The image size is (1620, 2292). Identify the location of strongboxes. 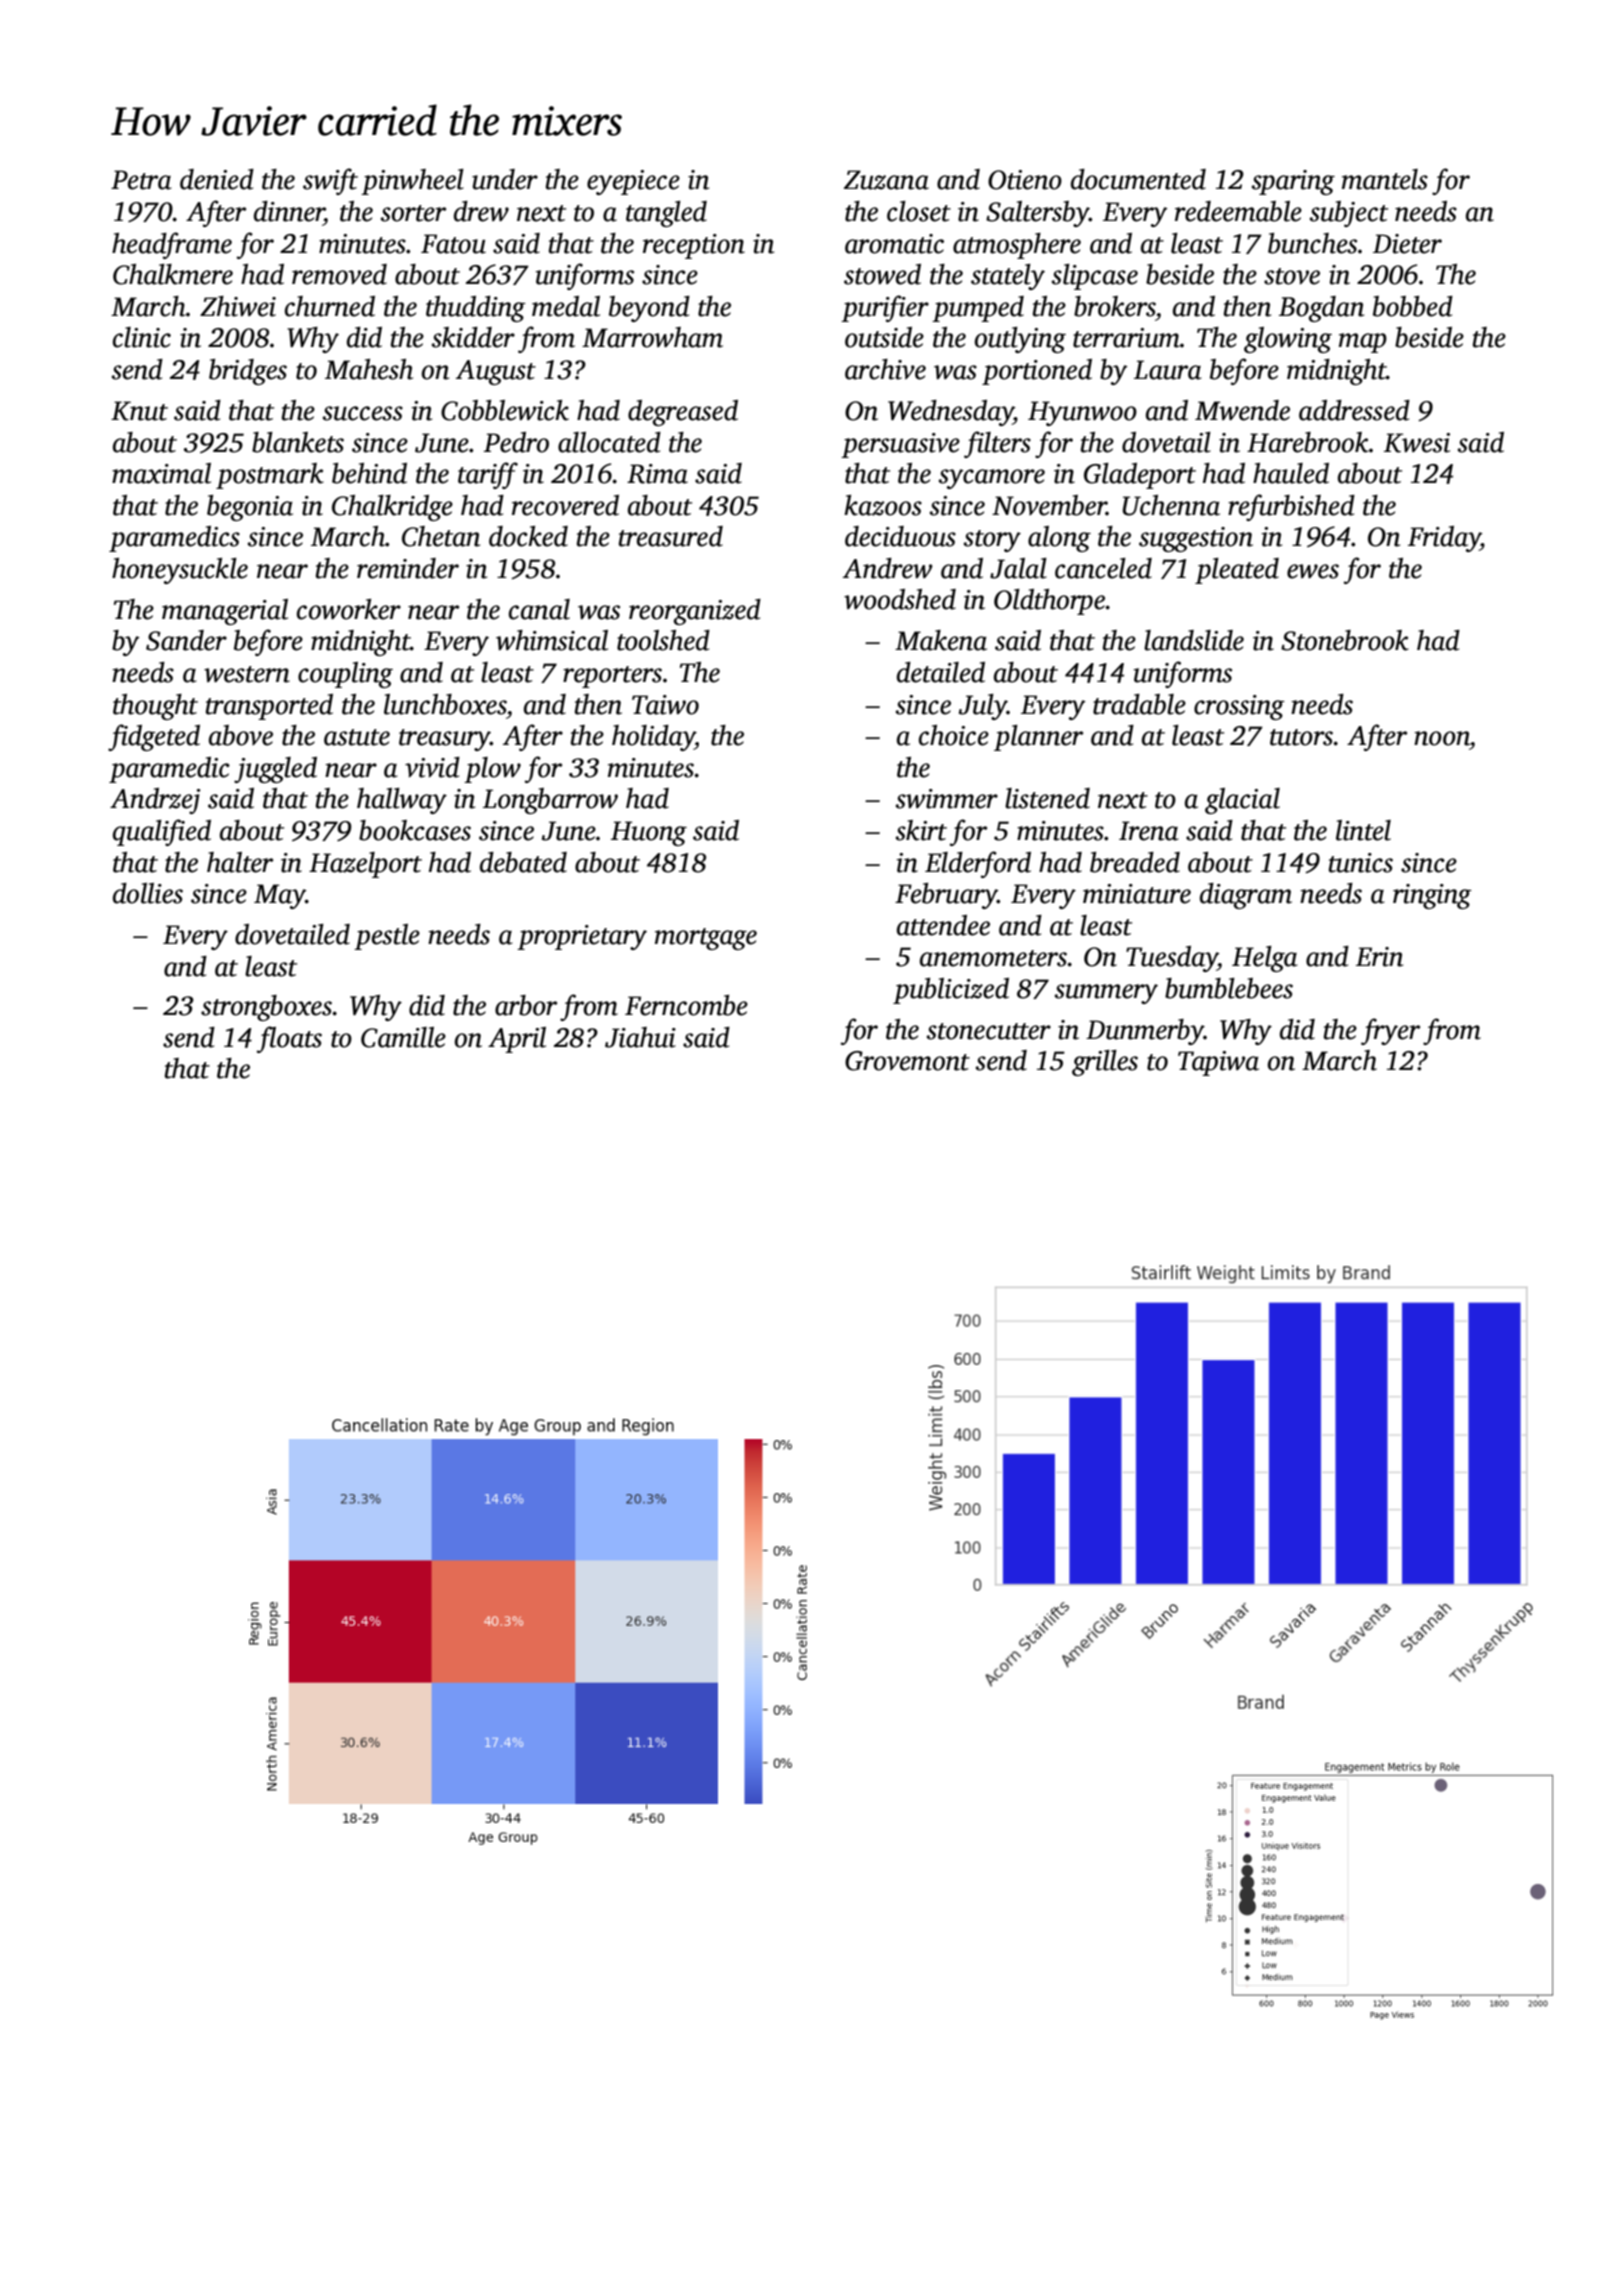
(266, 1008).
